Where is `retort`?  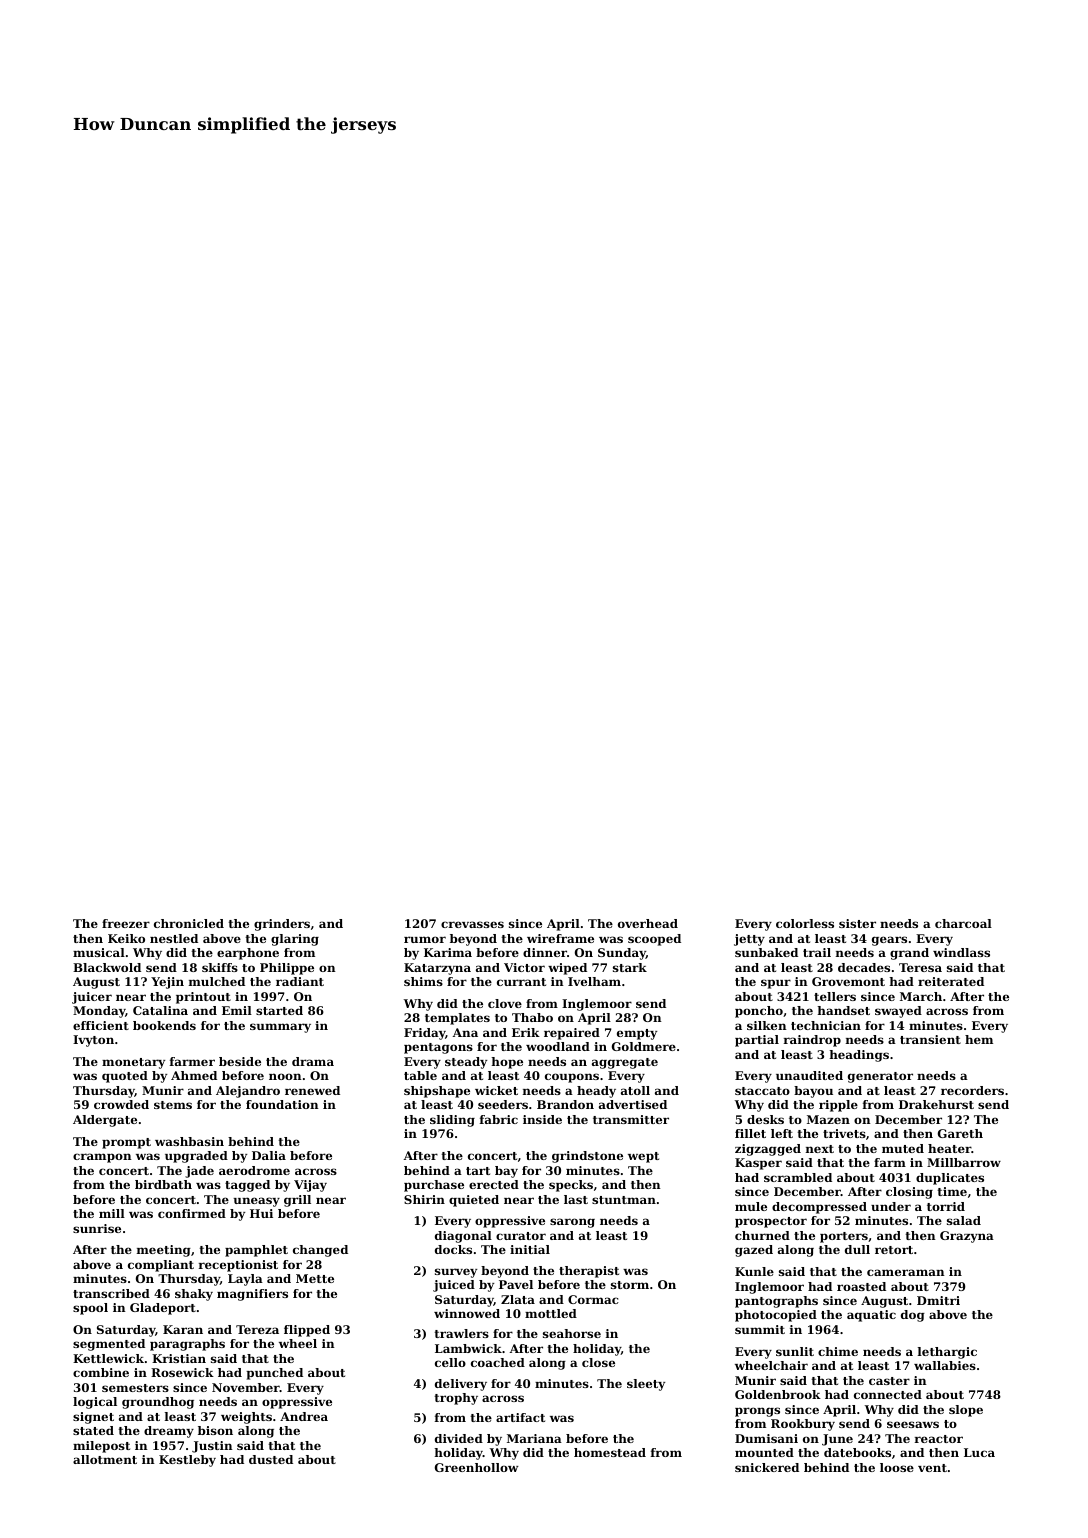 retort is located at coordinates (894, 1250).
